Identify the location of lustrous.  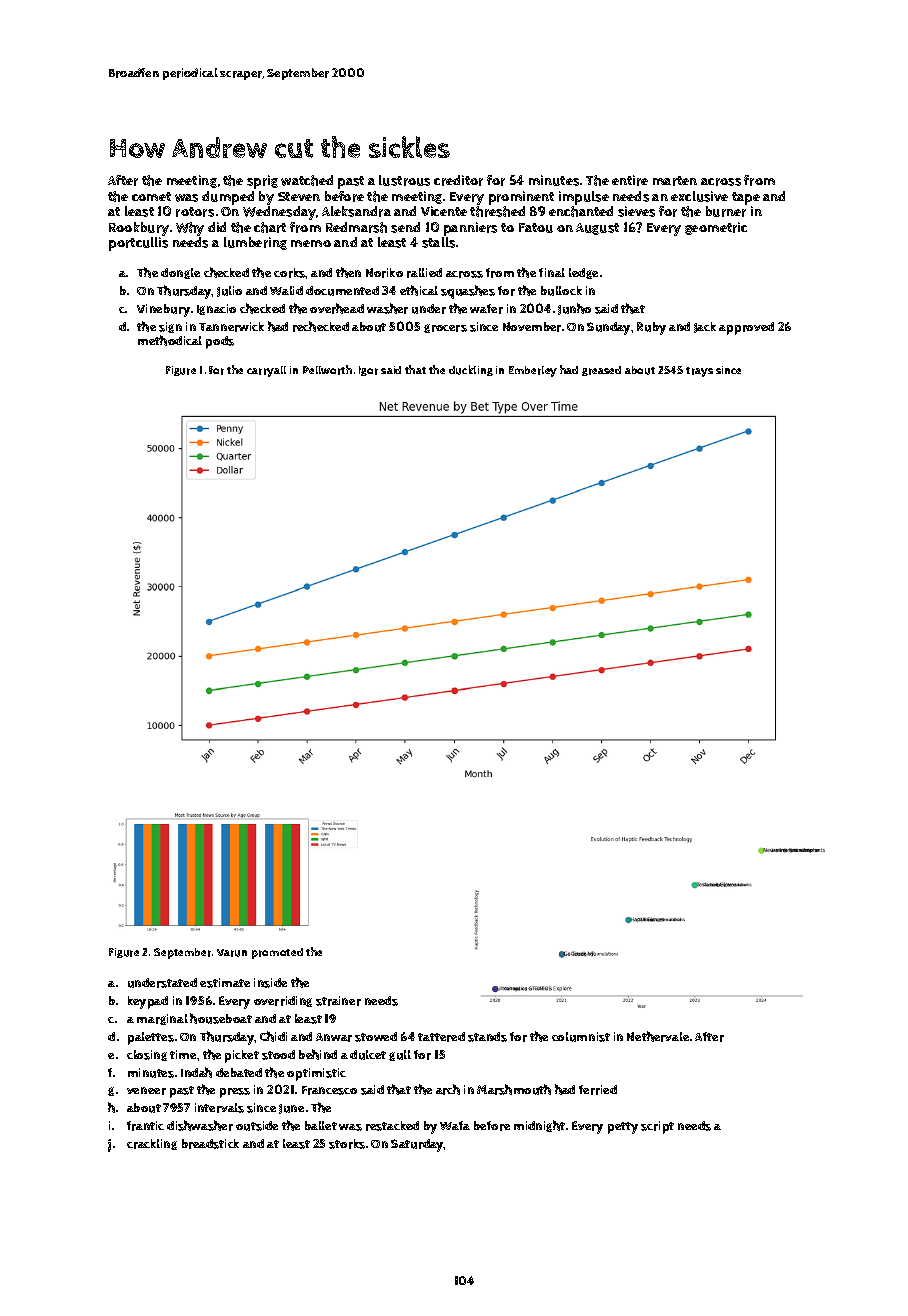
(404, 180).
